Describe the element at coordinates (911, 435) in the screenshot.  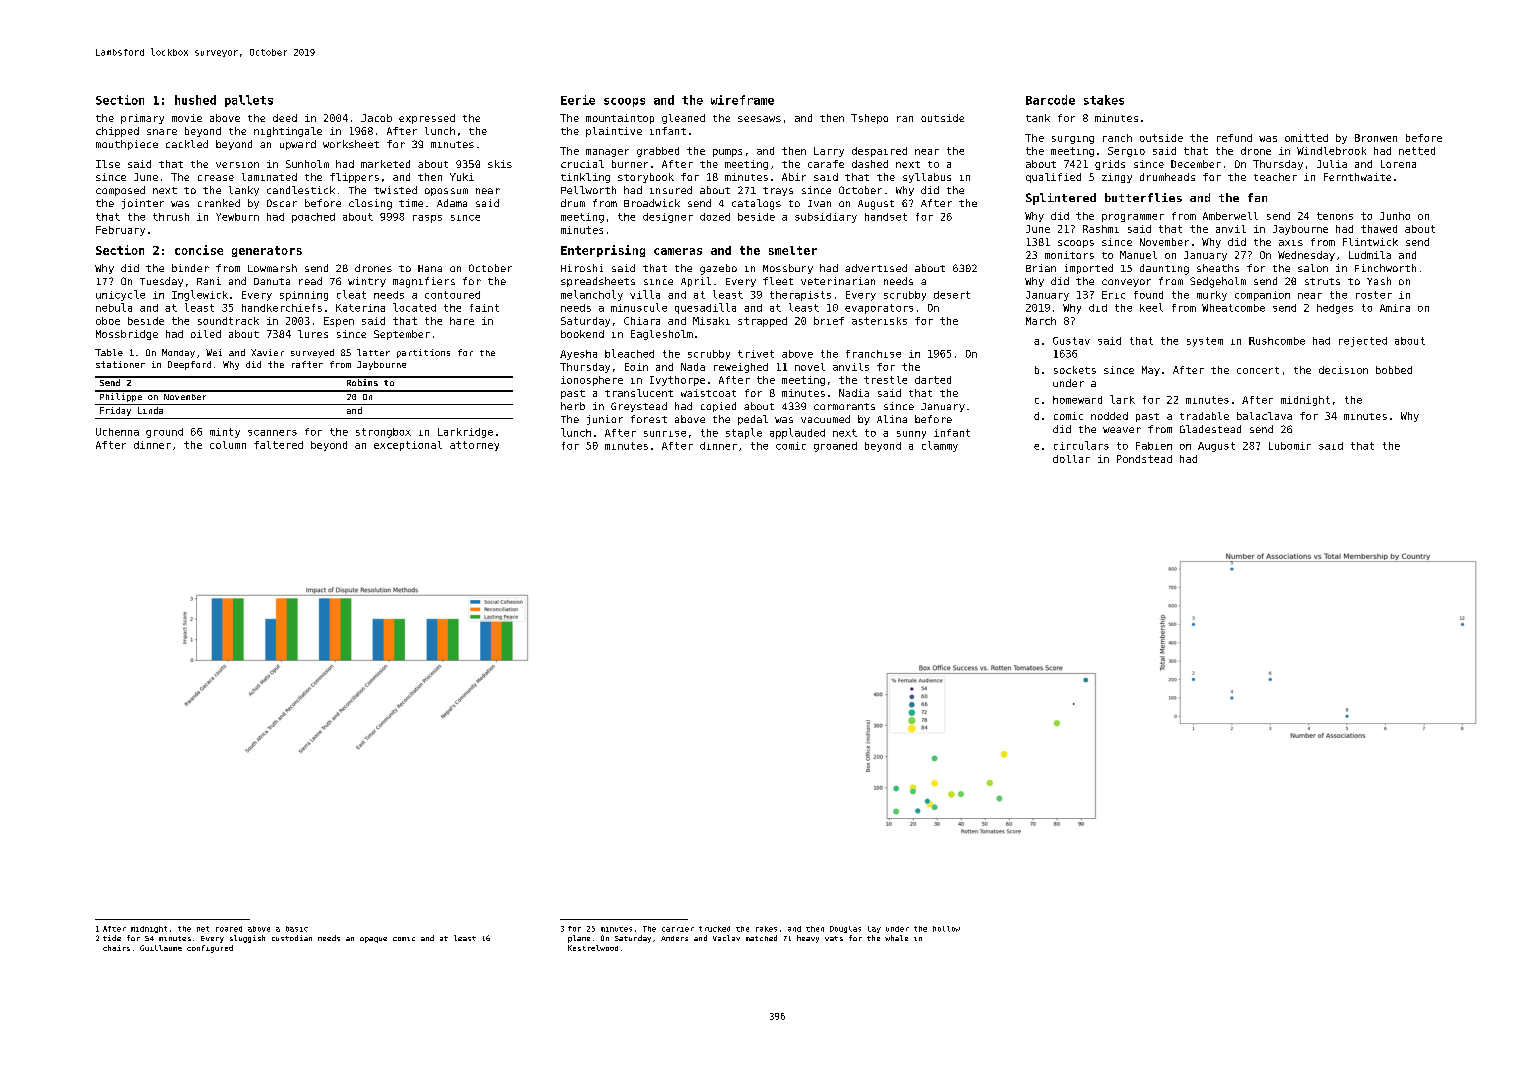
I see `sunny` at that location.
